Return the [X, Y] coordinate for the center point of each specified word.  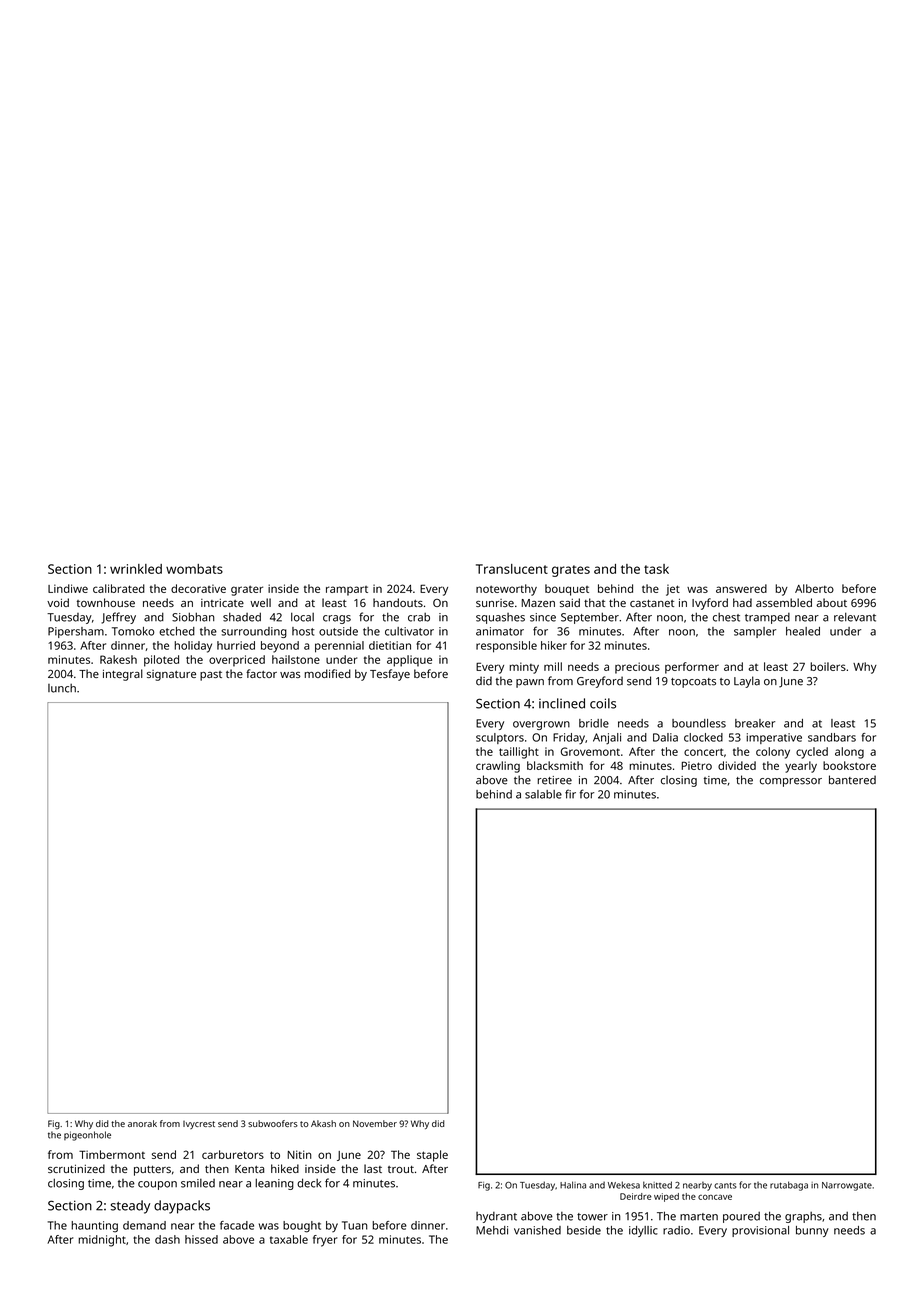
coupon [157, 1185]
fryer [325, 1241]
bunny [812, 1231]
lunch [62, 688]
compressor [791, 782]
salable [543, 794]
